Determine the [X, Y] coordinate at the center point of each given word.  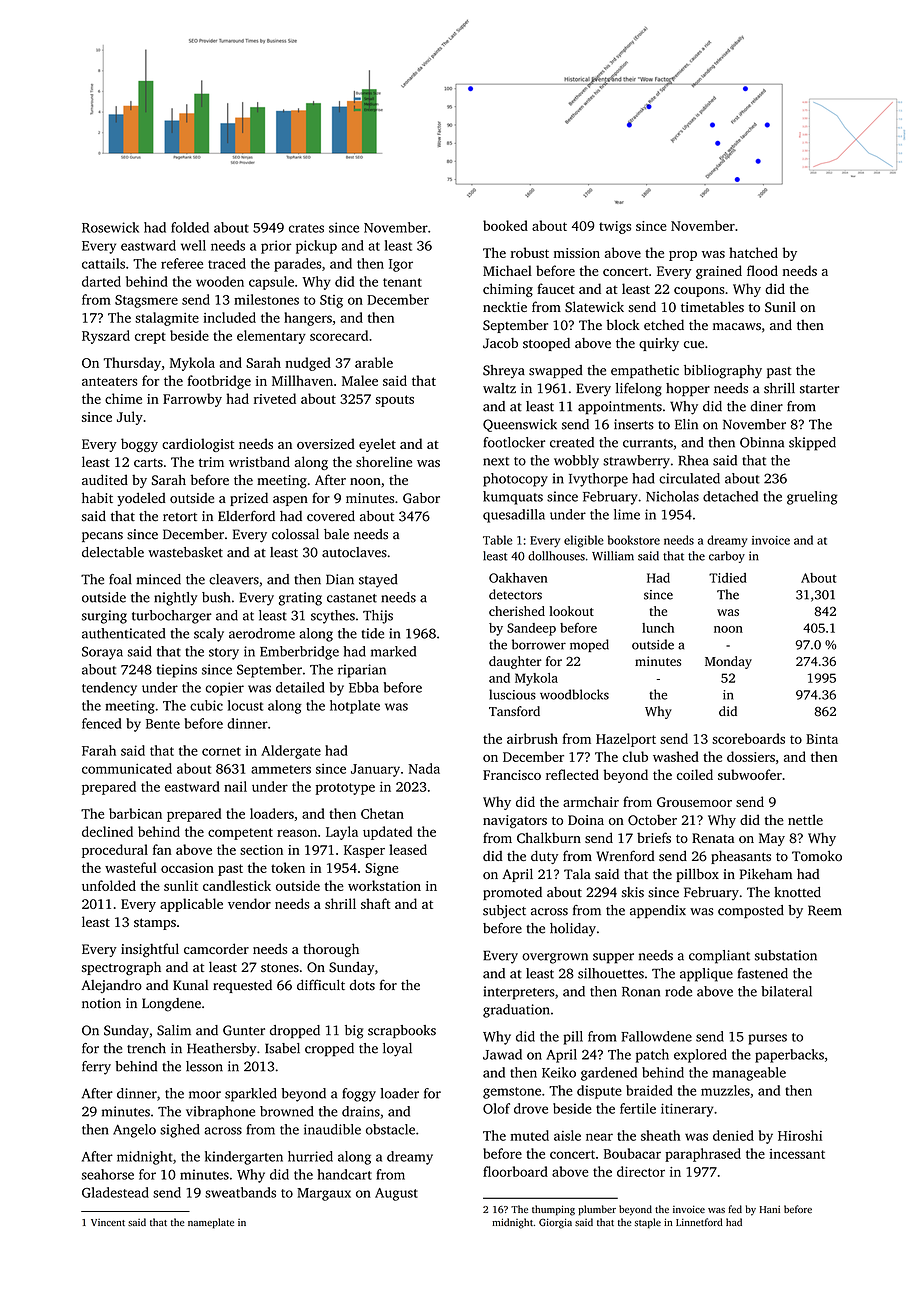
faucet [556, 288]
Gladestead [115, 1192]
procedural [115, 851]
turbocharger [172, 617]
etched [664, 324]
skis [633, 892]
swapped [556, 371]
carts [148, 463]
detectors [515, 594]
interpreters [519, 993]
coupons [699, 292]
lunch [658, 628]
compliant [719, 957]
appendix [658, 911]
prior [276, 247]
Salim [174, 1030]
